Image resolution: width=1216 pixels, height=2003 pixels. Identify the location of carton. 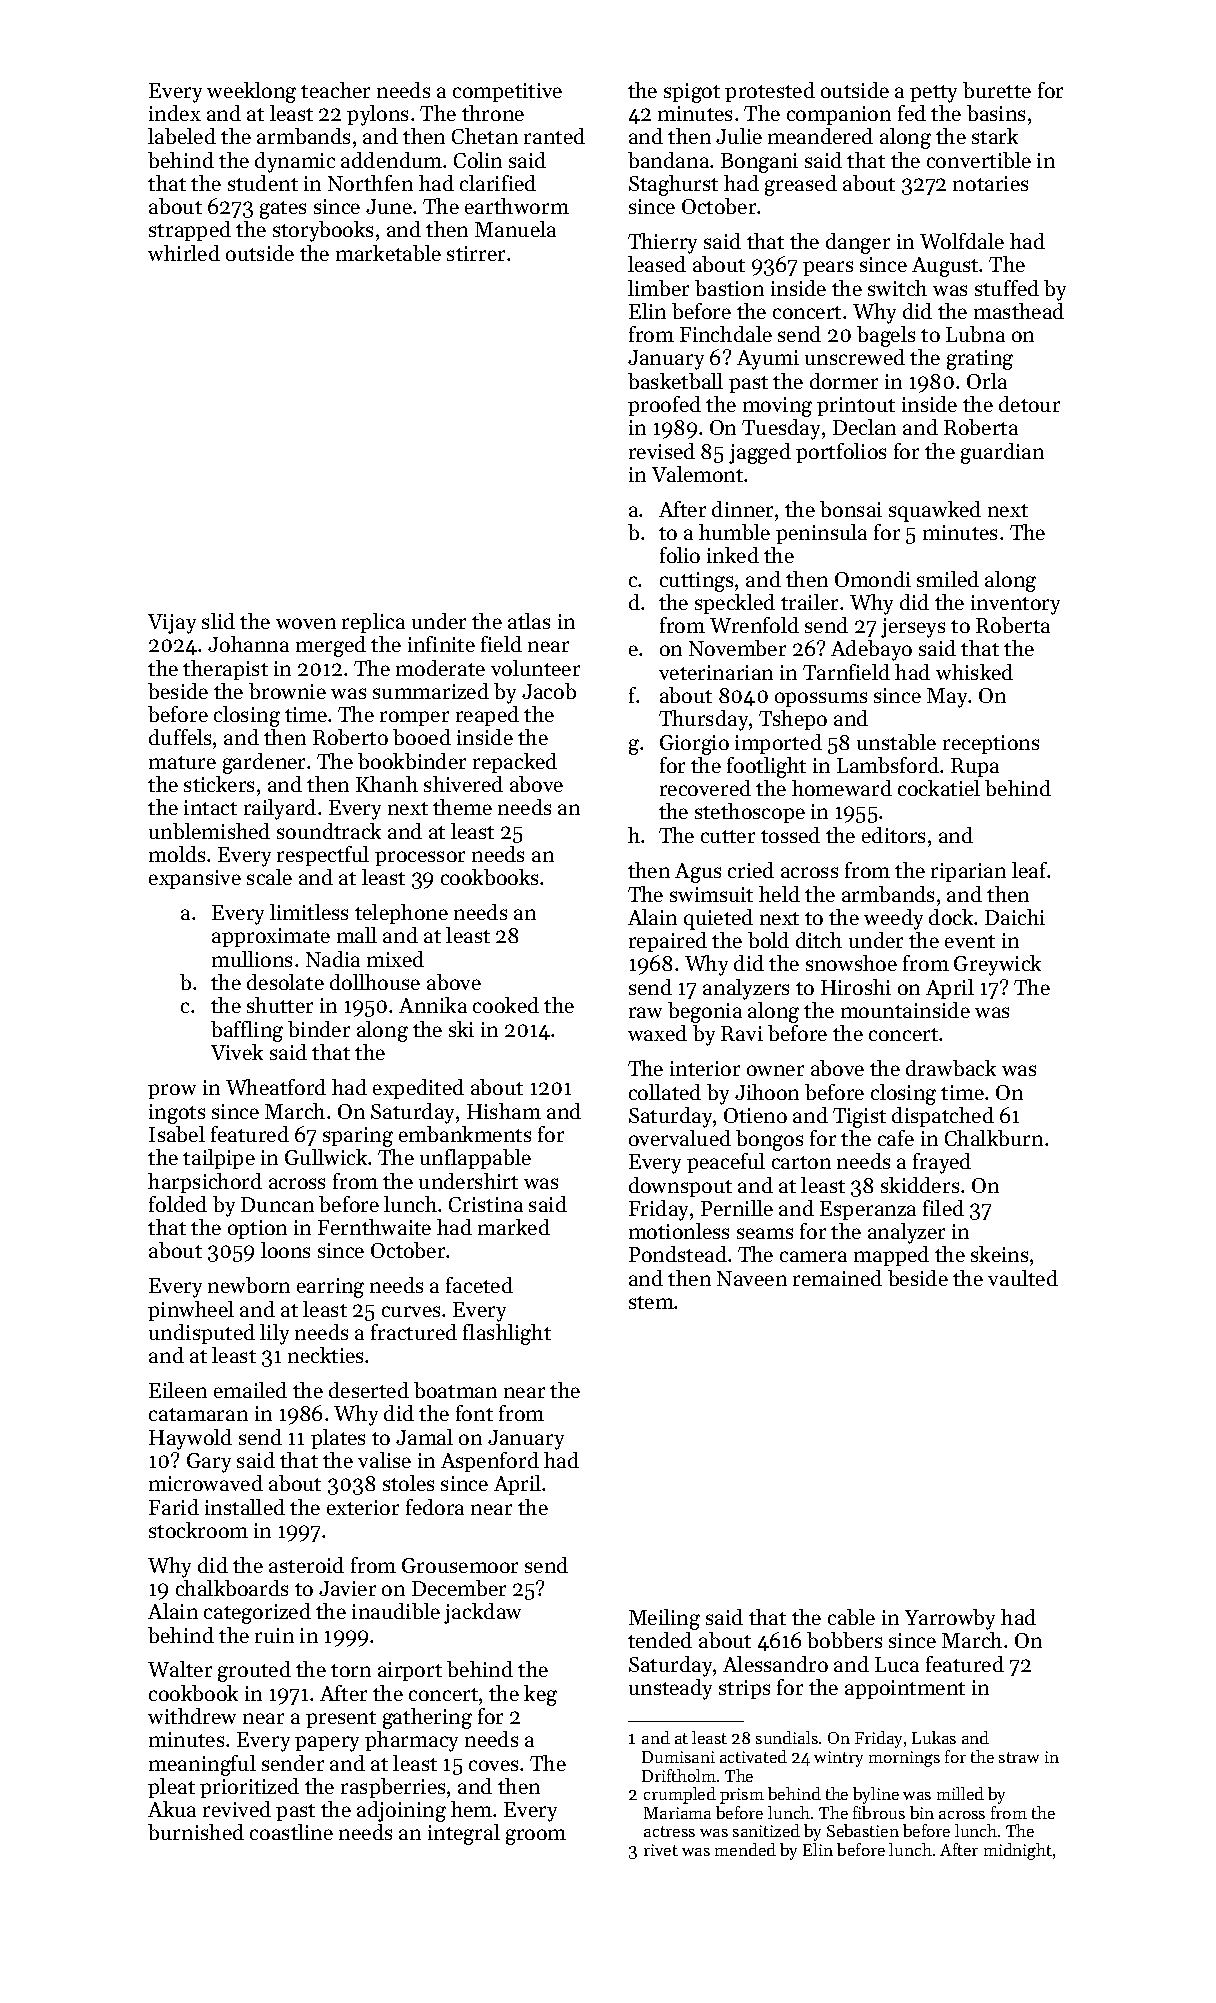
(801, 1162).
